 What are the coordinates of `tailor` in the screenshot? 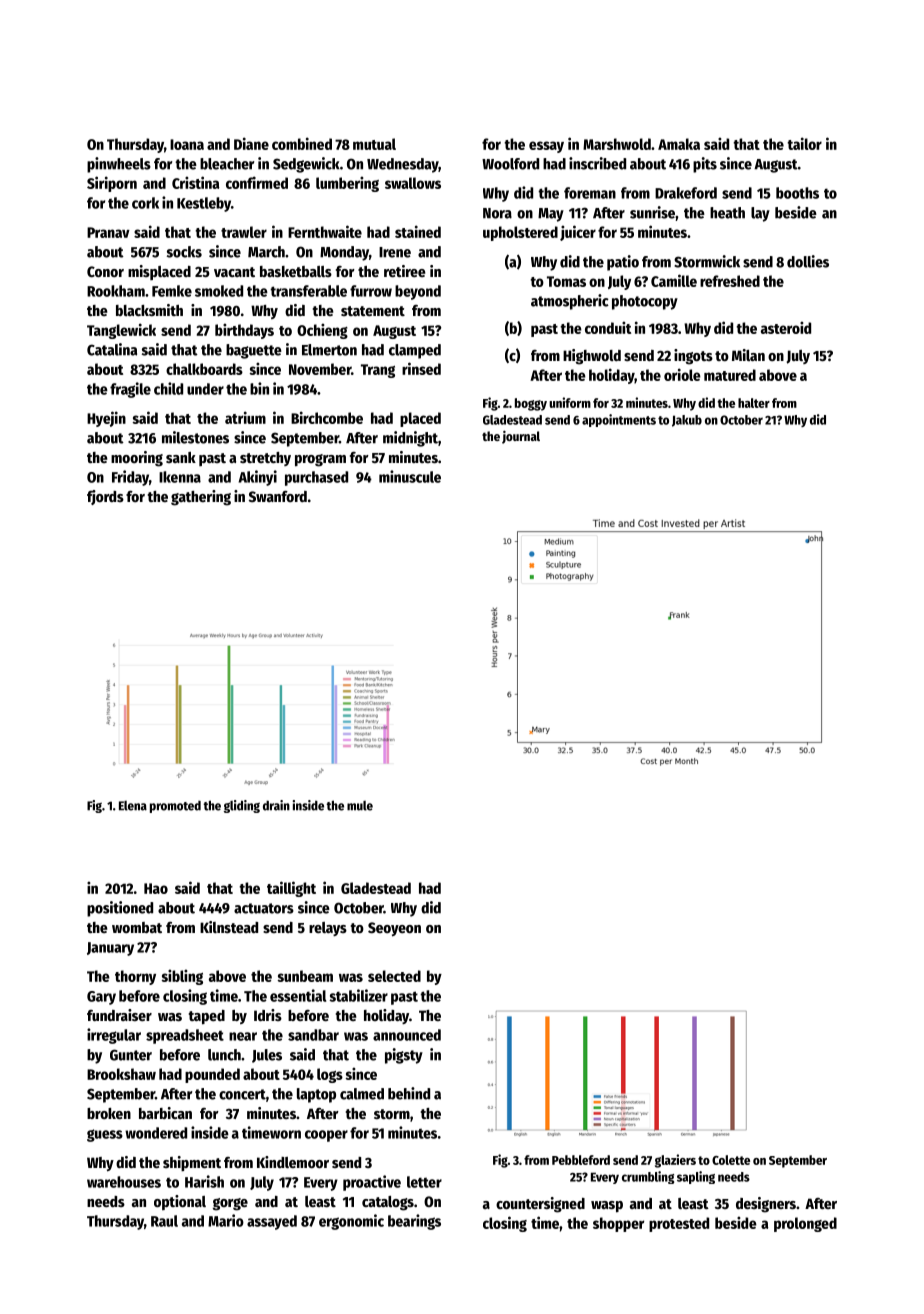 It's located at (804, 143).
